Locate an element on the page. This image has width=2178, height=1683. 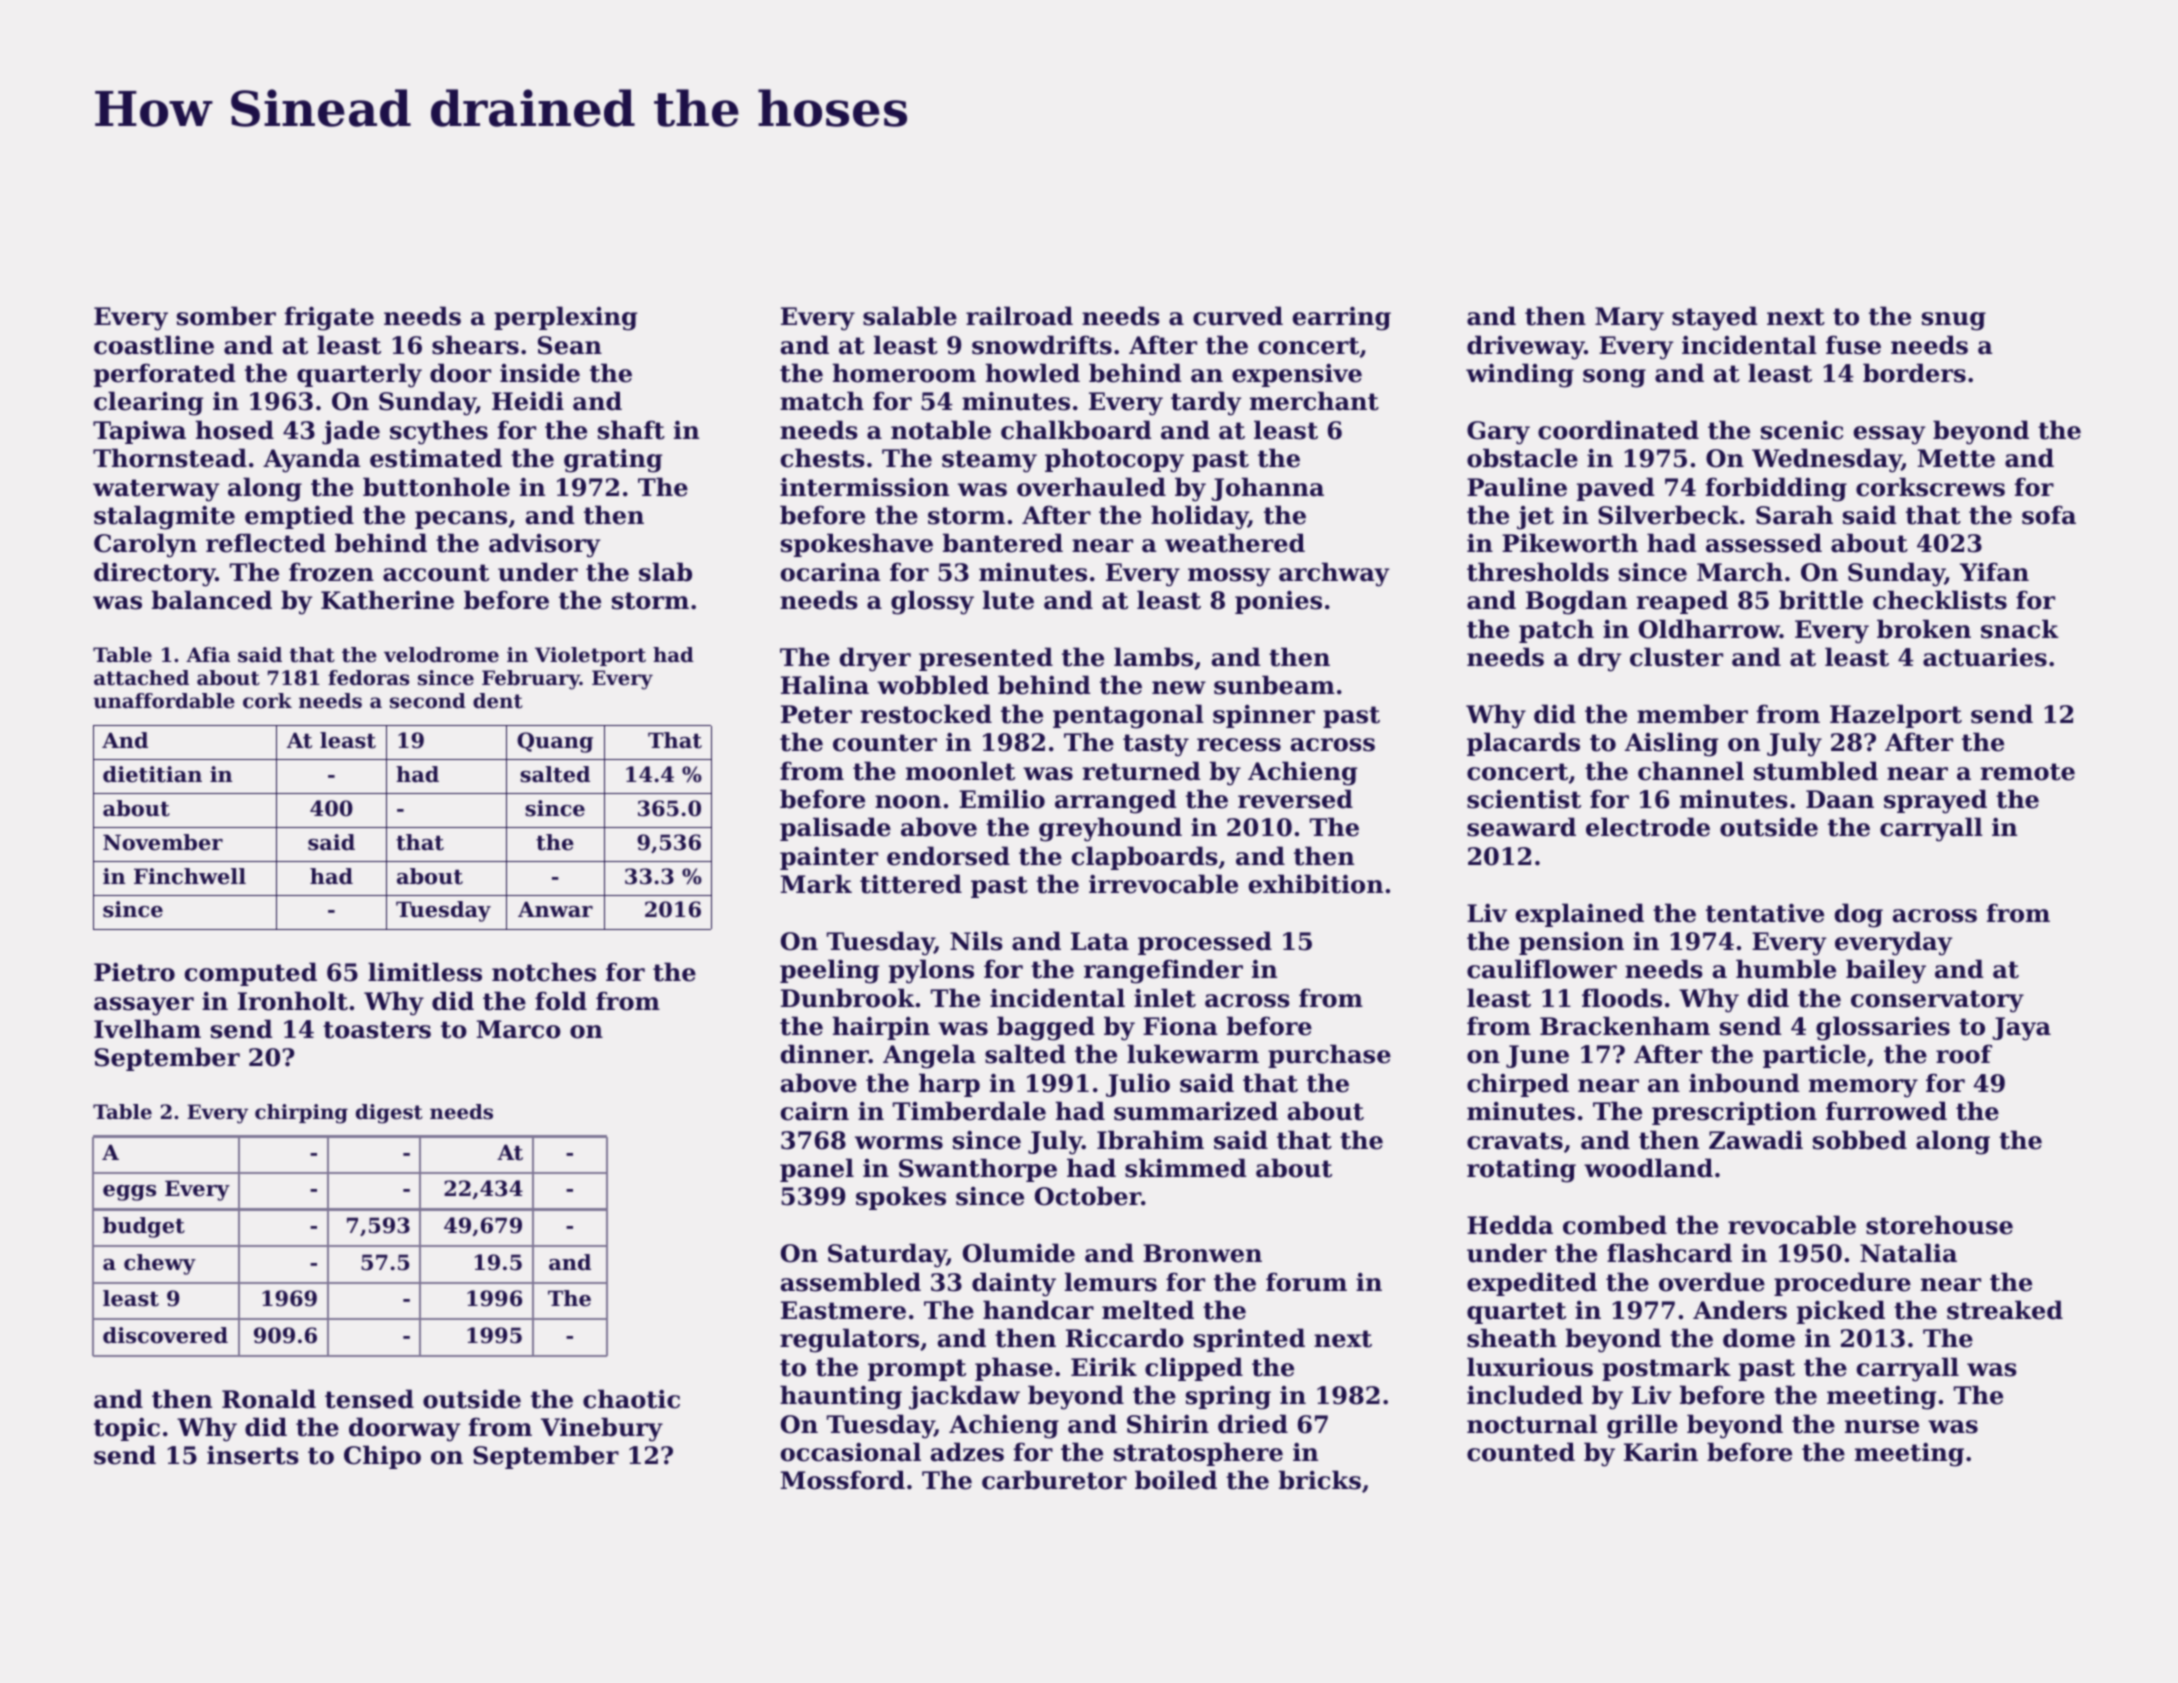
Ronald is located at coordinates (269, 1399).
